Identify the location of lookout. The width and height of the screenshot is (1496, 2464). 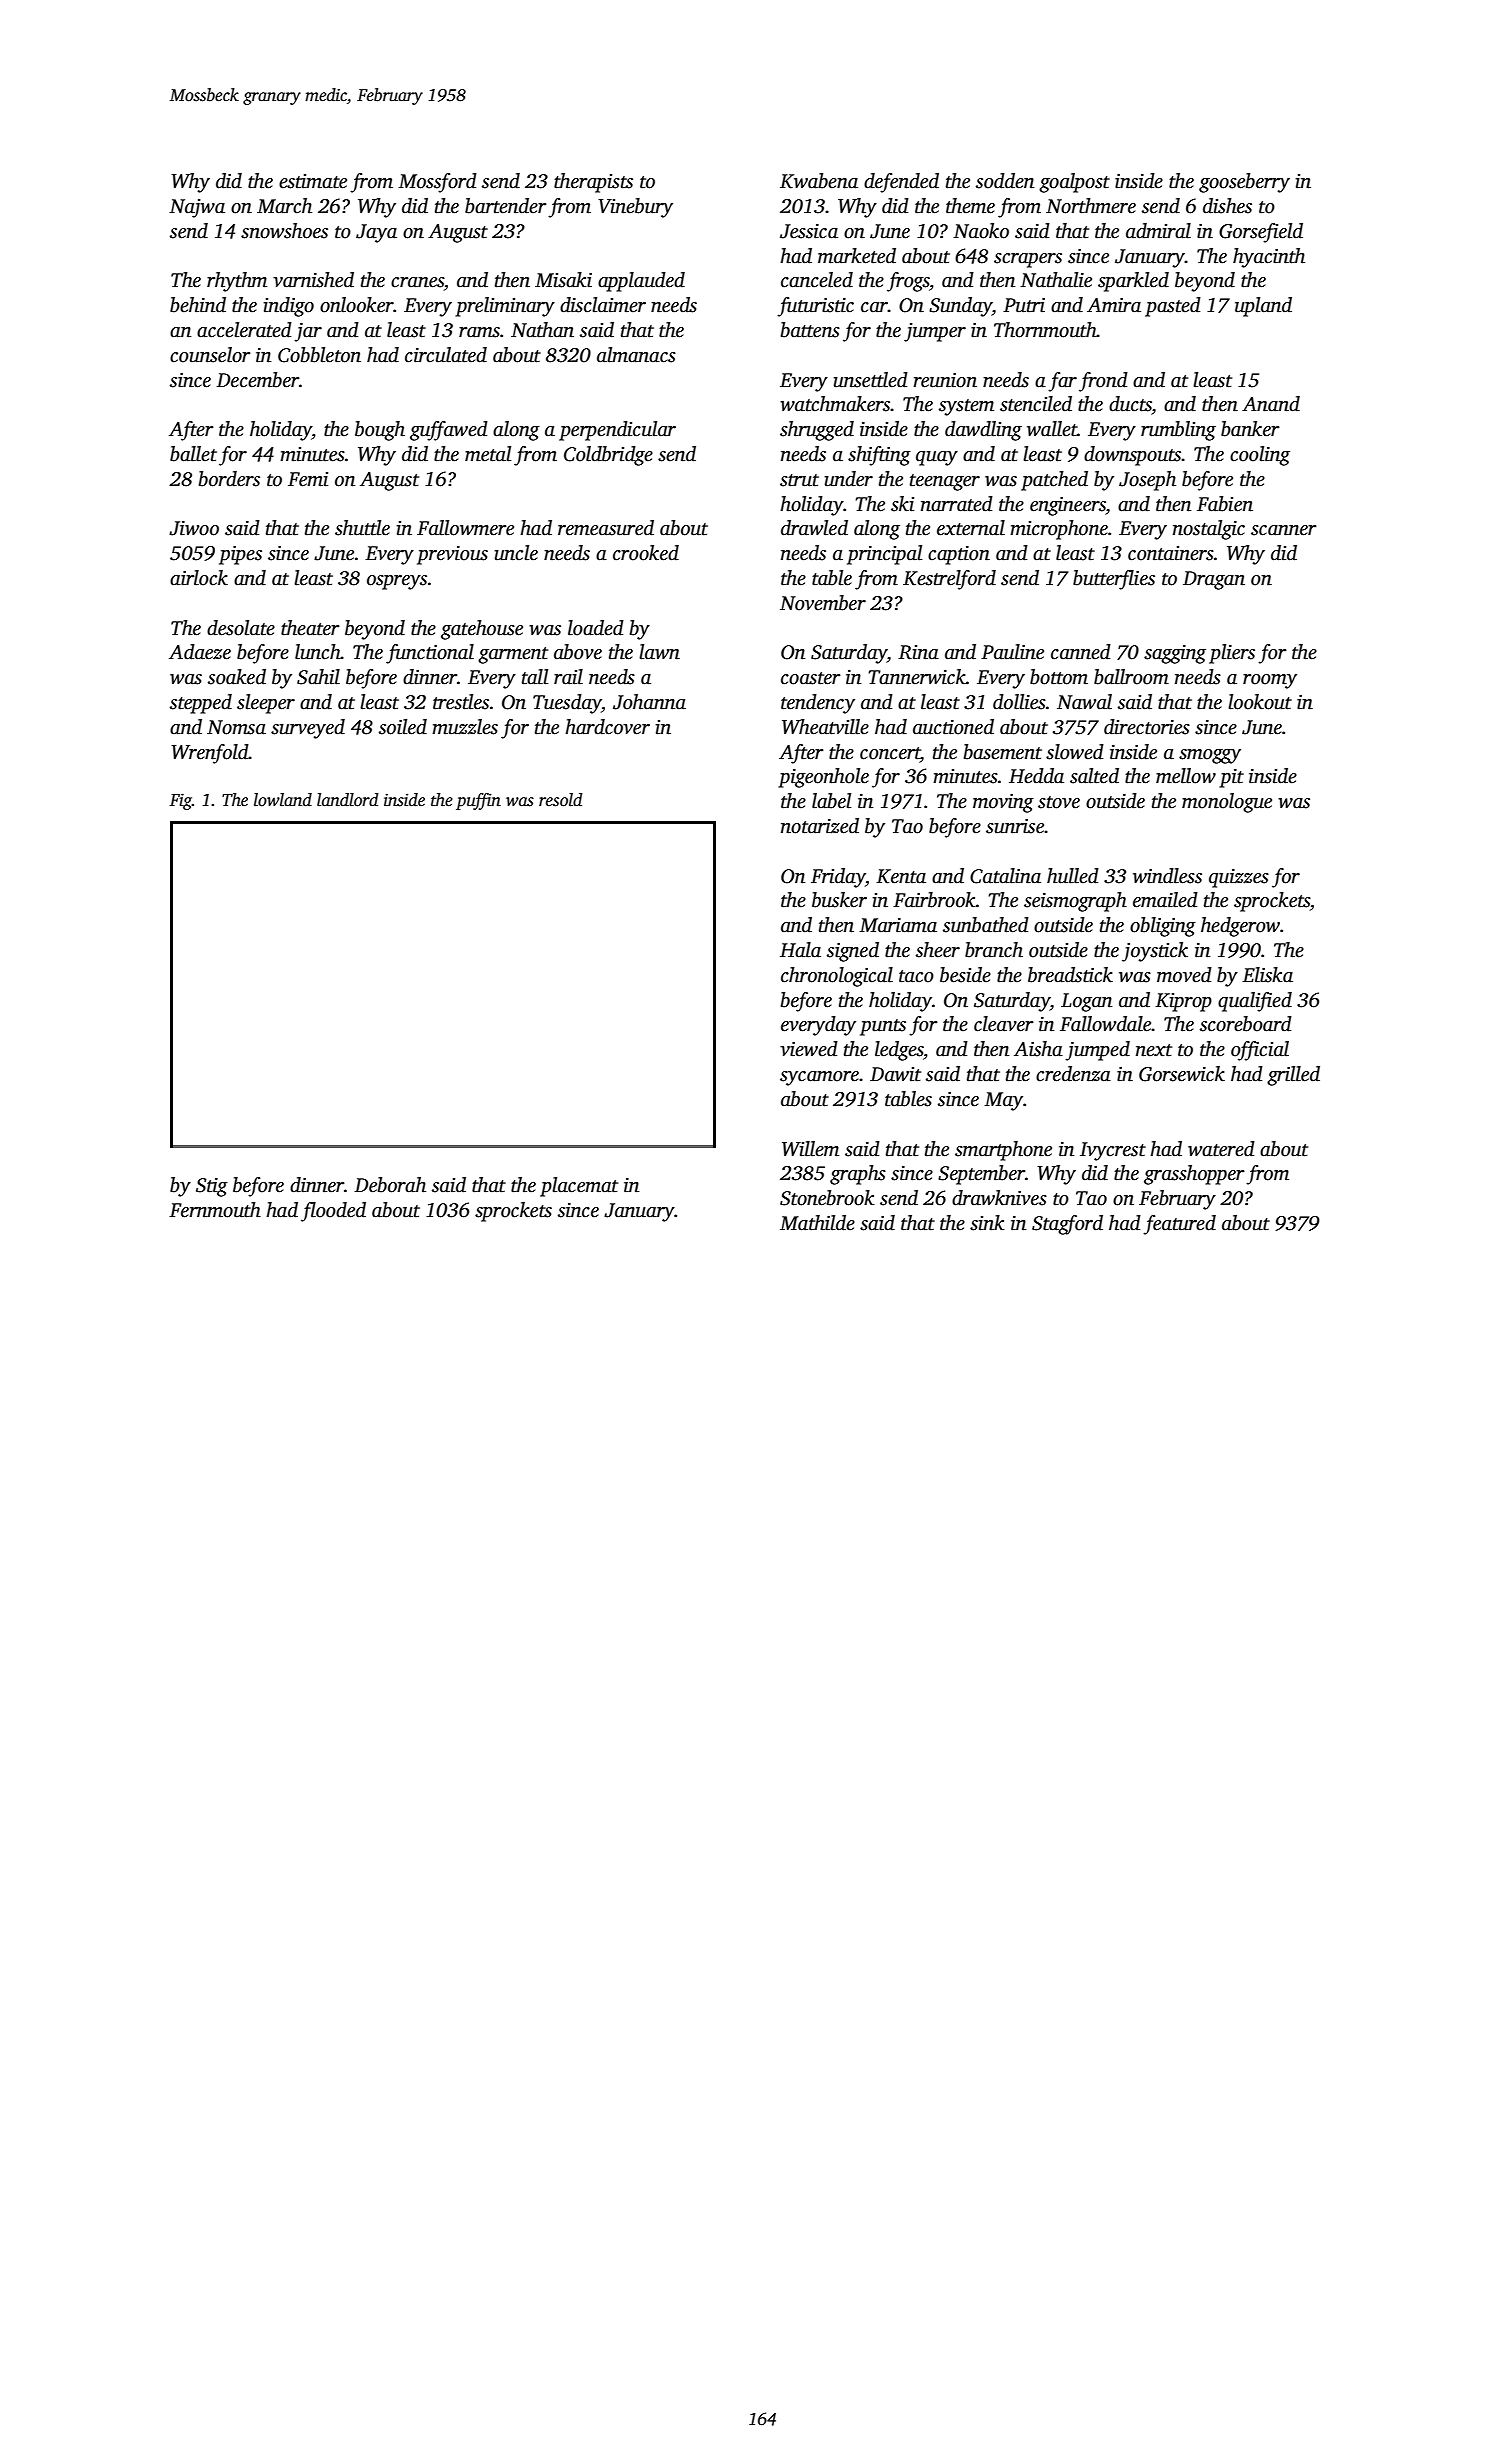
(1260, 702).
